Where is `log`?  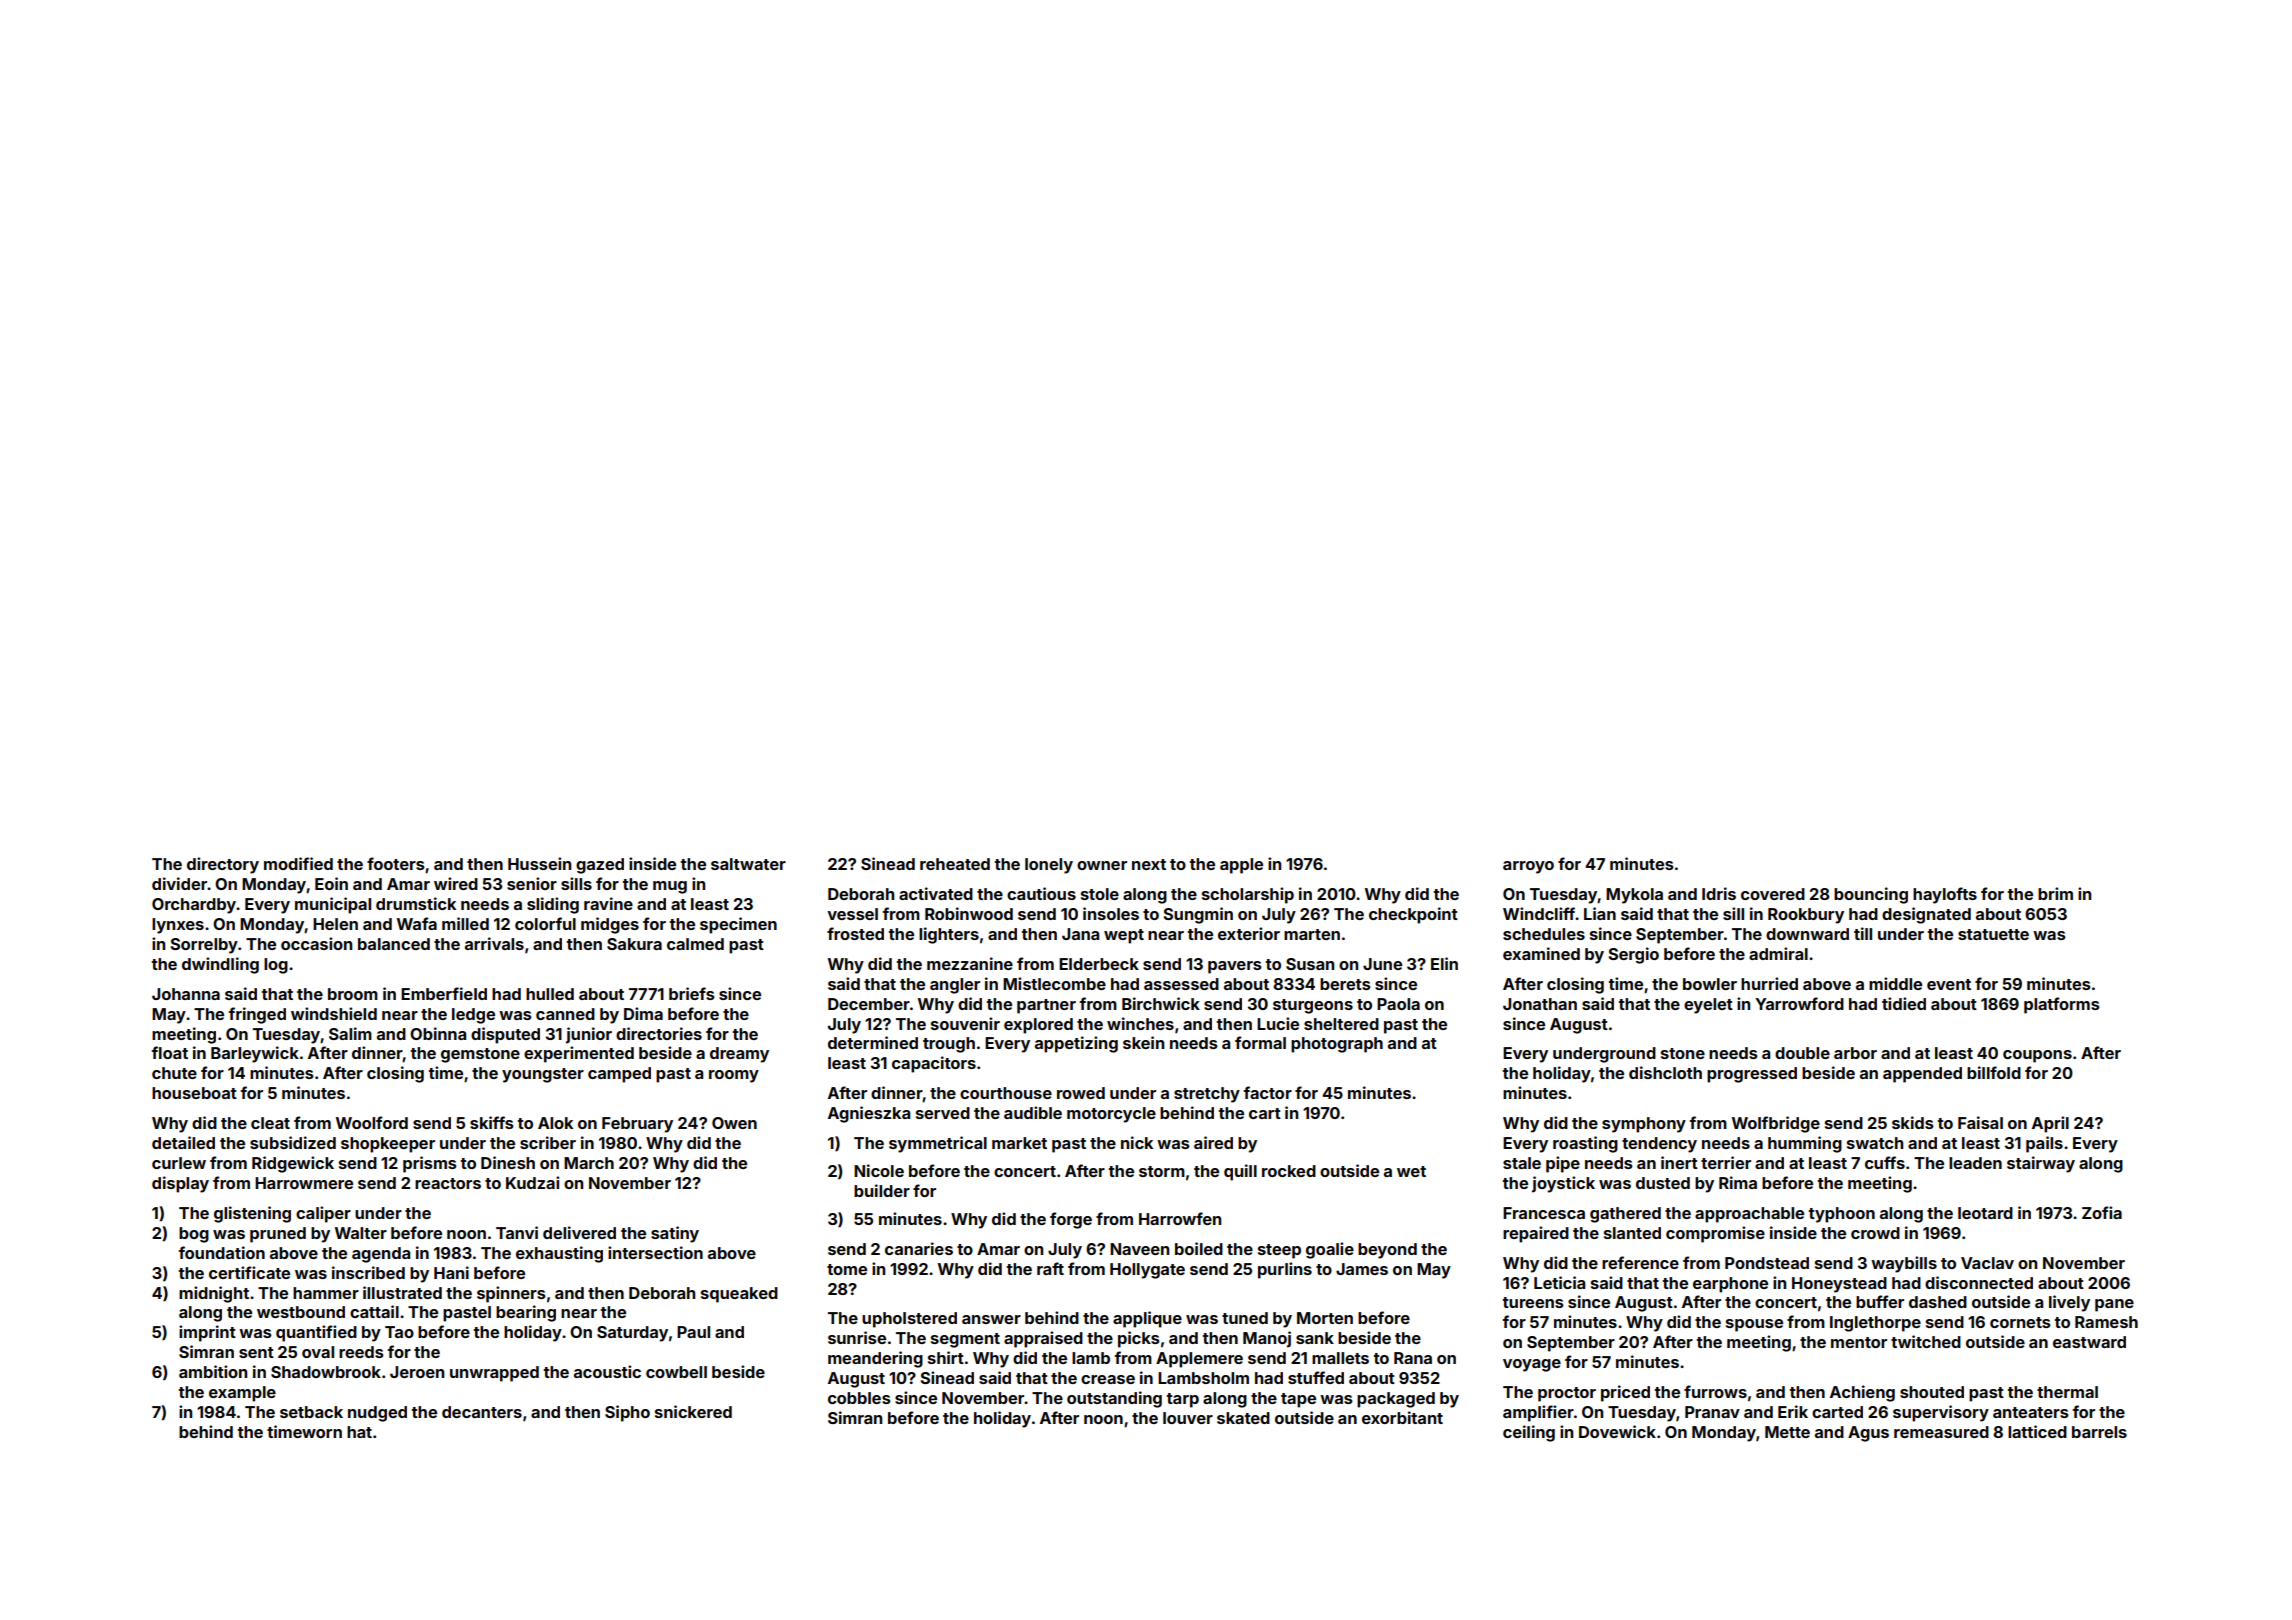
log is located at coordinates (276, 966).
